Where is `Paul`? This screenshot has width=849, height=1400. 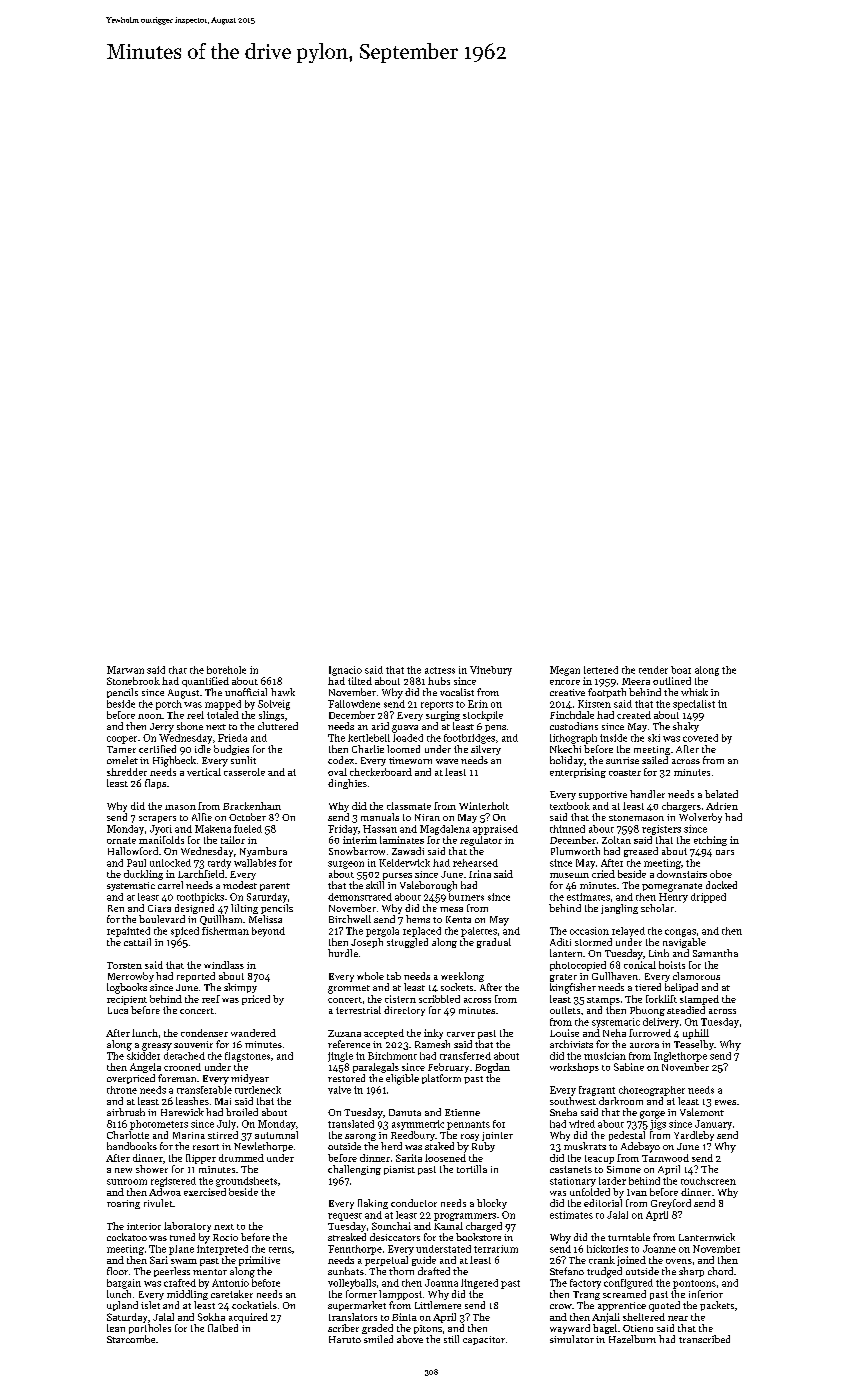
Paul is located at coordinates (136, 863).
